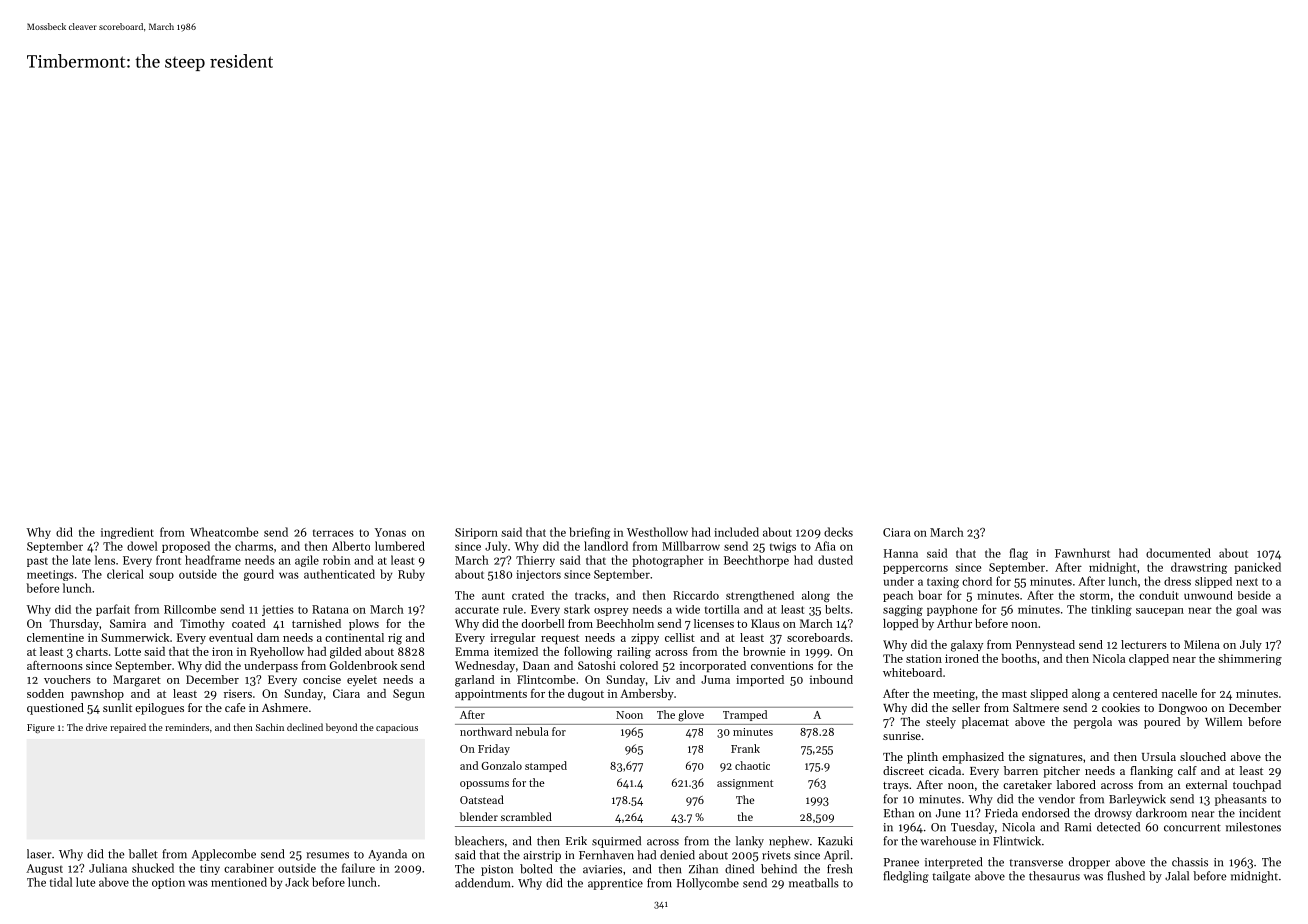 The width and height of the image is (1308, 924). Describe the element at coordinates (560, 639) in the image. I see `request` at that location.
